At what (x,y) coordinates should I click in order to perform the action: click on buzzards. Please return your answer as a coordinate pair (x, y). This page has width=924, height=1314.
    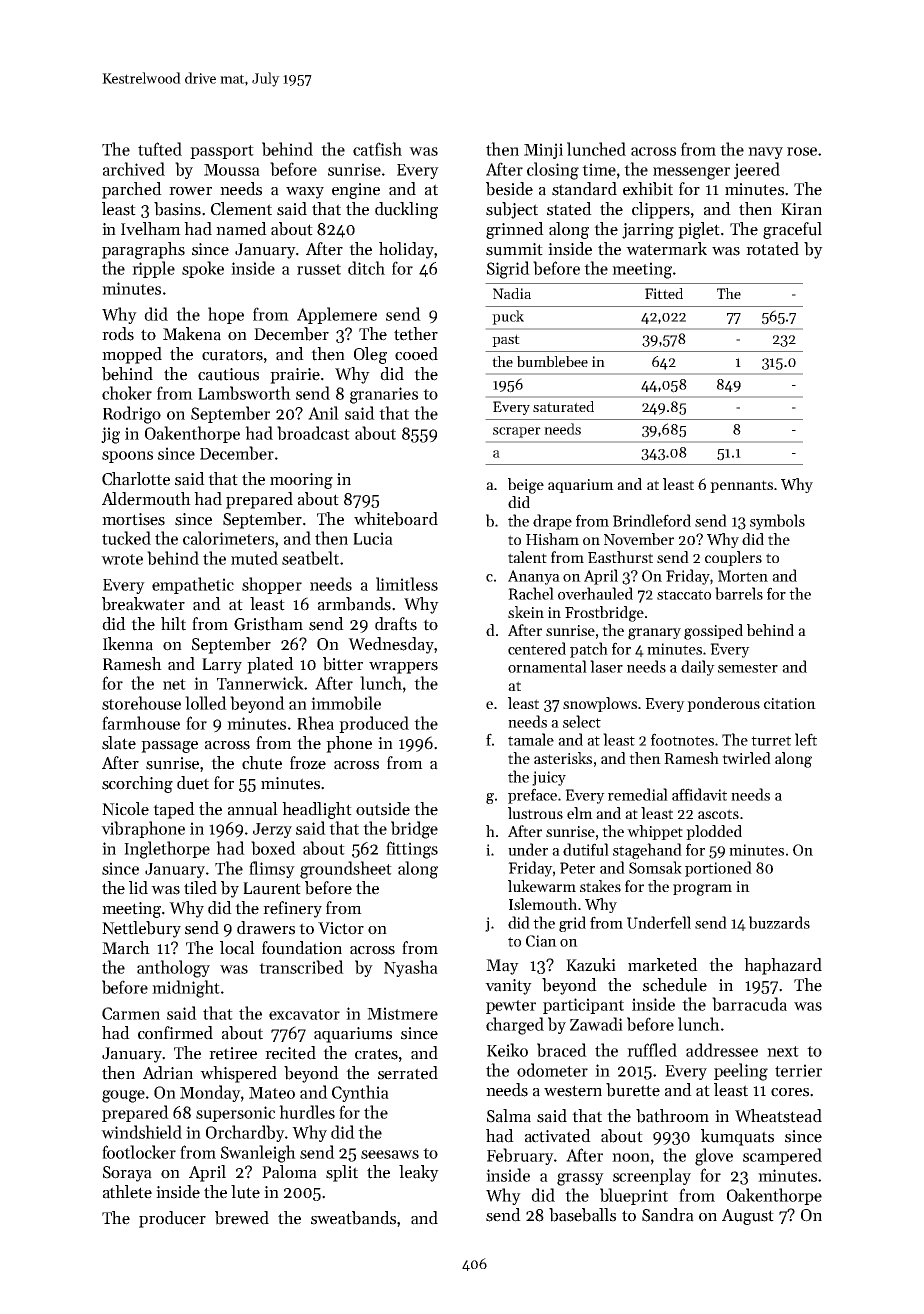
    Looking at the image, I should click on (779, 922).
